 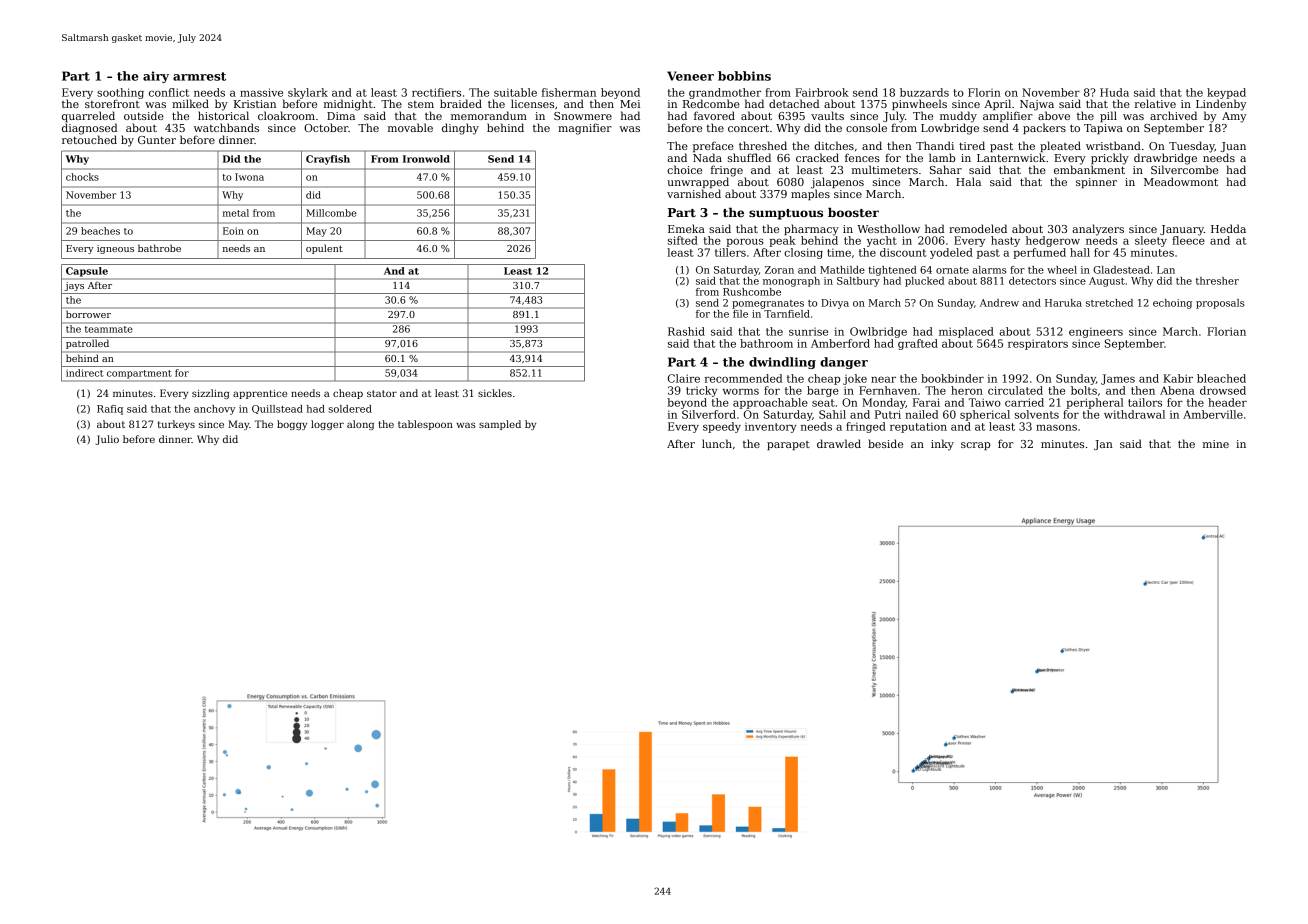 What do you see at coordinates (958, 117) in the screenshot?
I see `muddy` at bounding box center [958, 117].
